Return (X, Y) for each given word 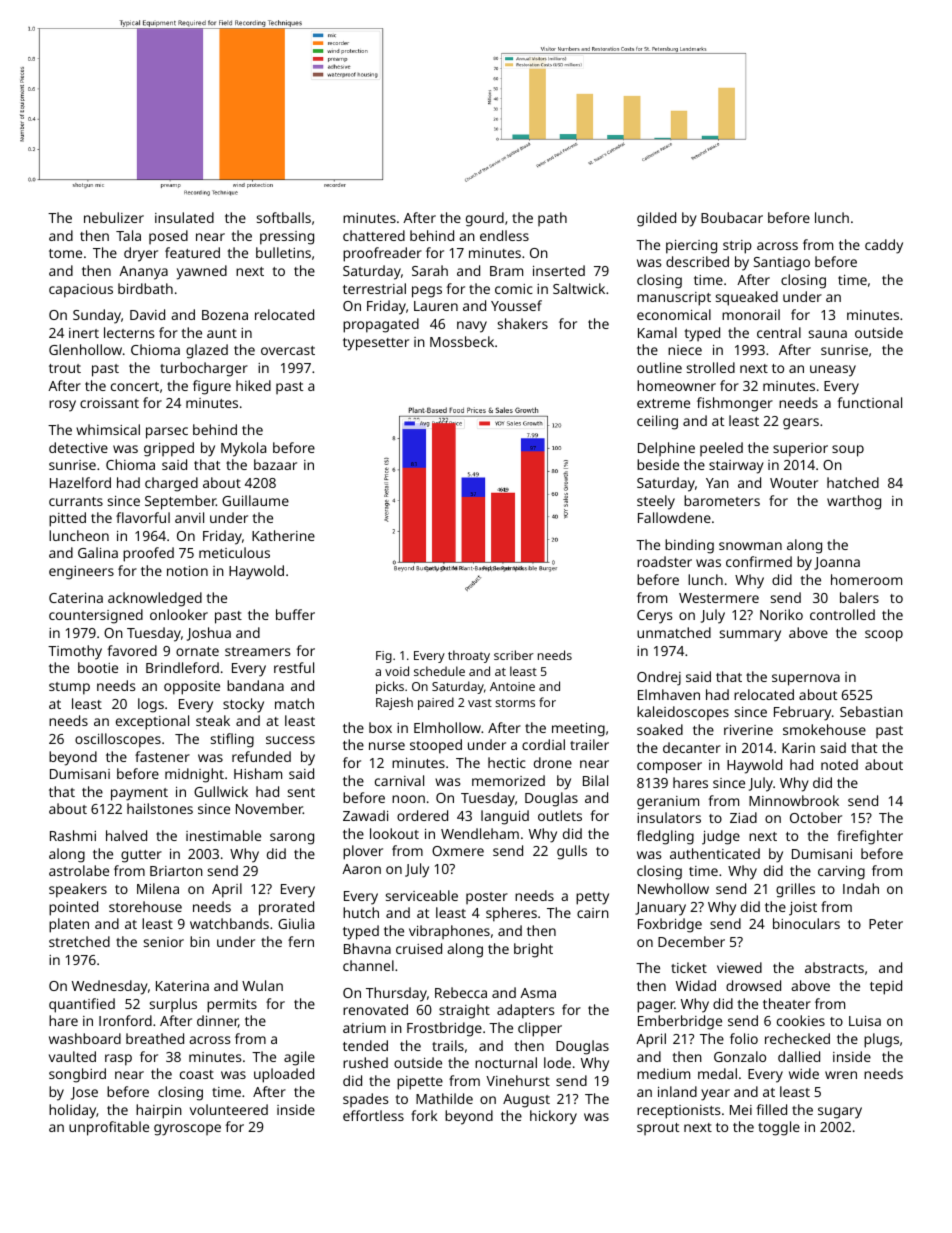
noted (839, 764)
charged (171, 484)
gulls (572, 852)
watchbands (229, 923)
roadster (664, 561)
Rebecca (461, 992)
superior (800, 450)
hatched (853, 482)
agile (299, 1058)
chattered (374, 235)
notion (187, 571)
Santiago (782, 264)
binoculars (806, 923)
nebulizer (114, 217)
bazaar (275, 464)
